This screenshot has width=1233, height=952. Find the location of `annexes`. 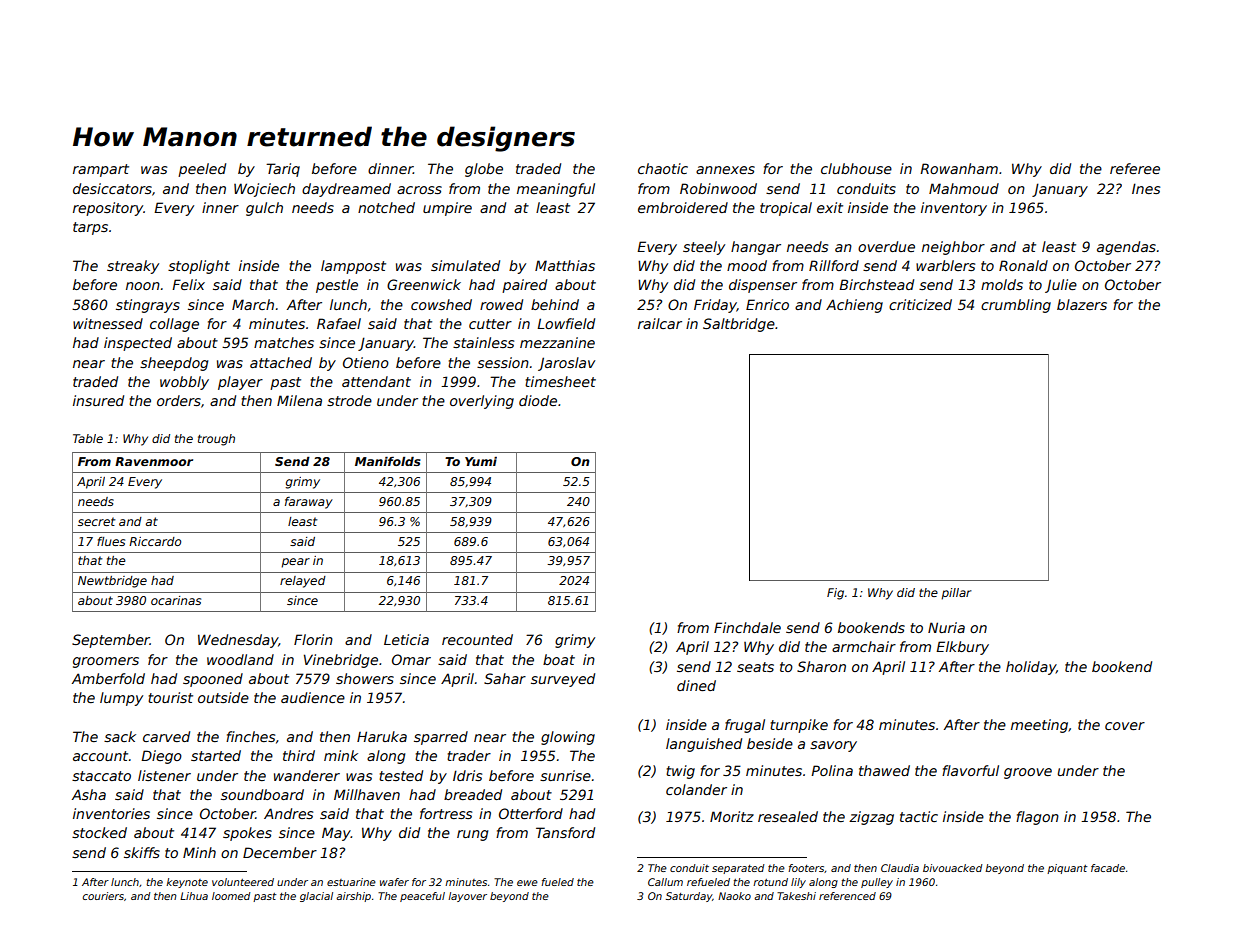

annexes is located at coordinates (725, 170).
